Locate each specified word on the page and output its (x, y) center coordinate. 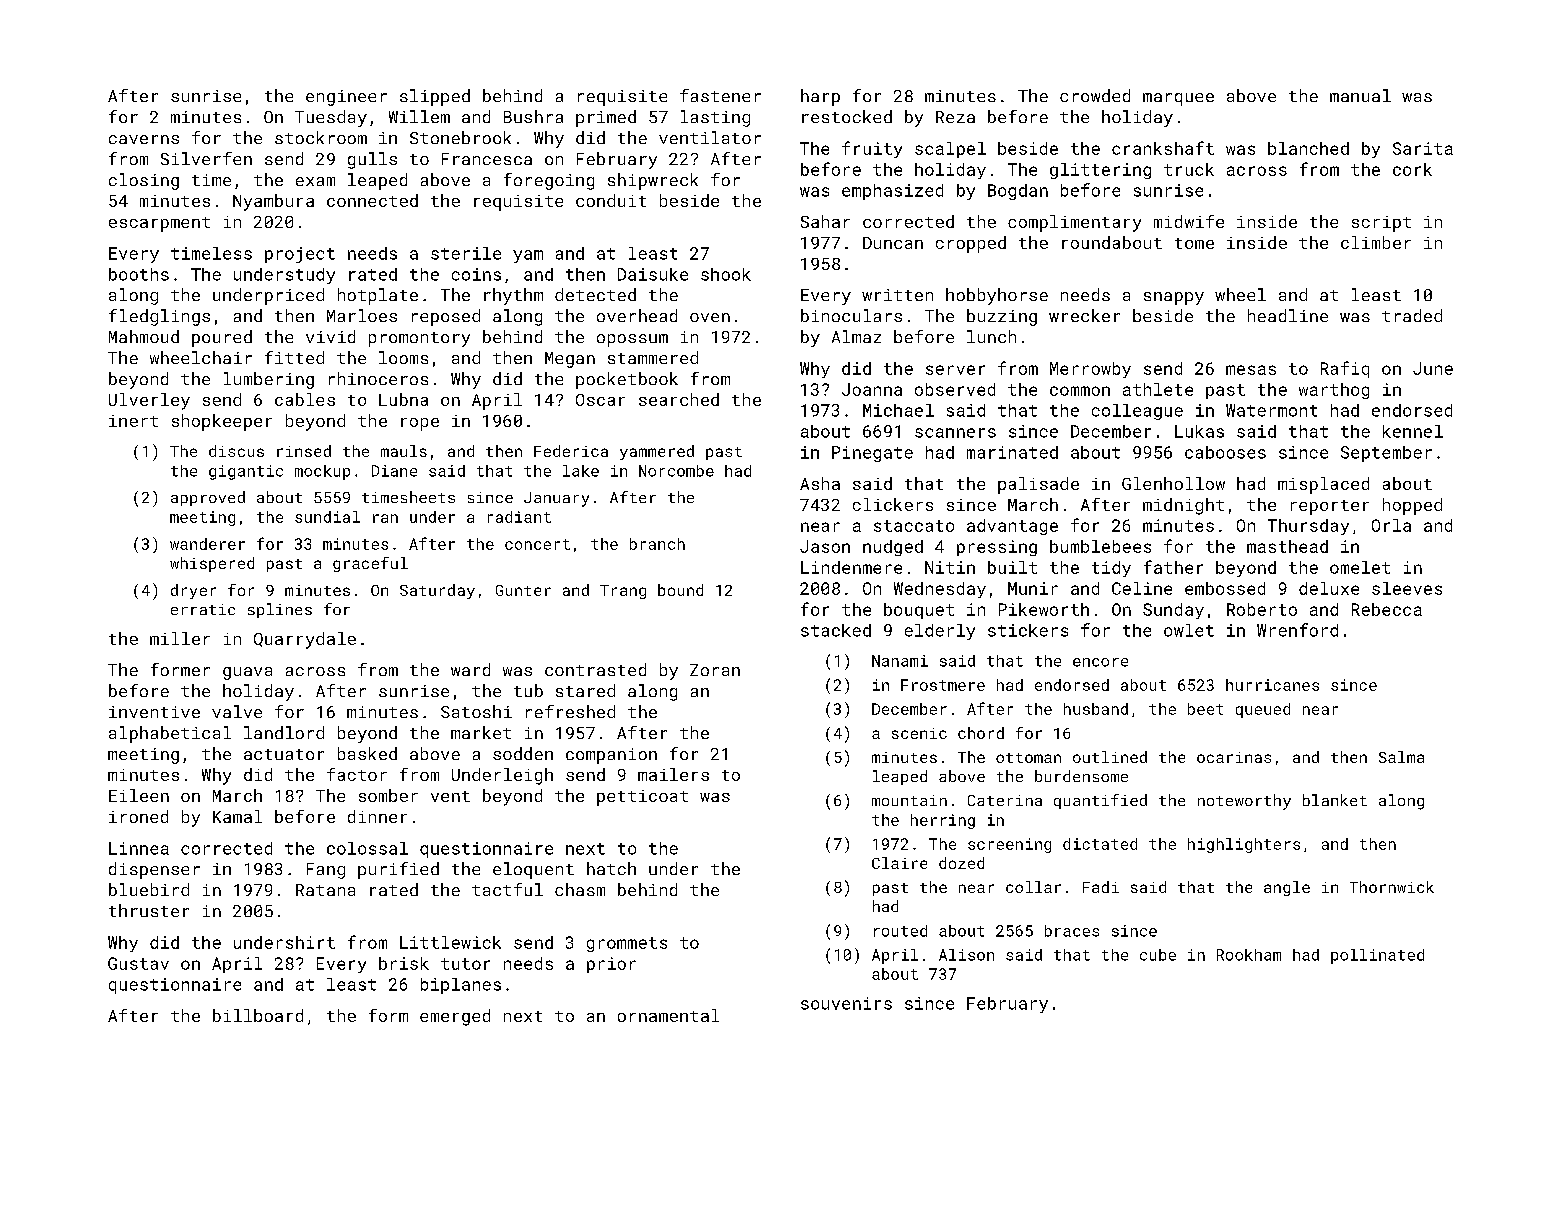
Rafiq (1345, 369)
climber (1376, 242)
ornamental (668, 1015)
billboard (258, 1015)
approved (208, 498)
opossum (632, 340)
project (300, 255)
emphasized (892, 192)
